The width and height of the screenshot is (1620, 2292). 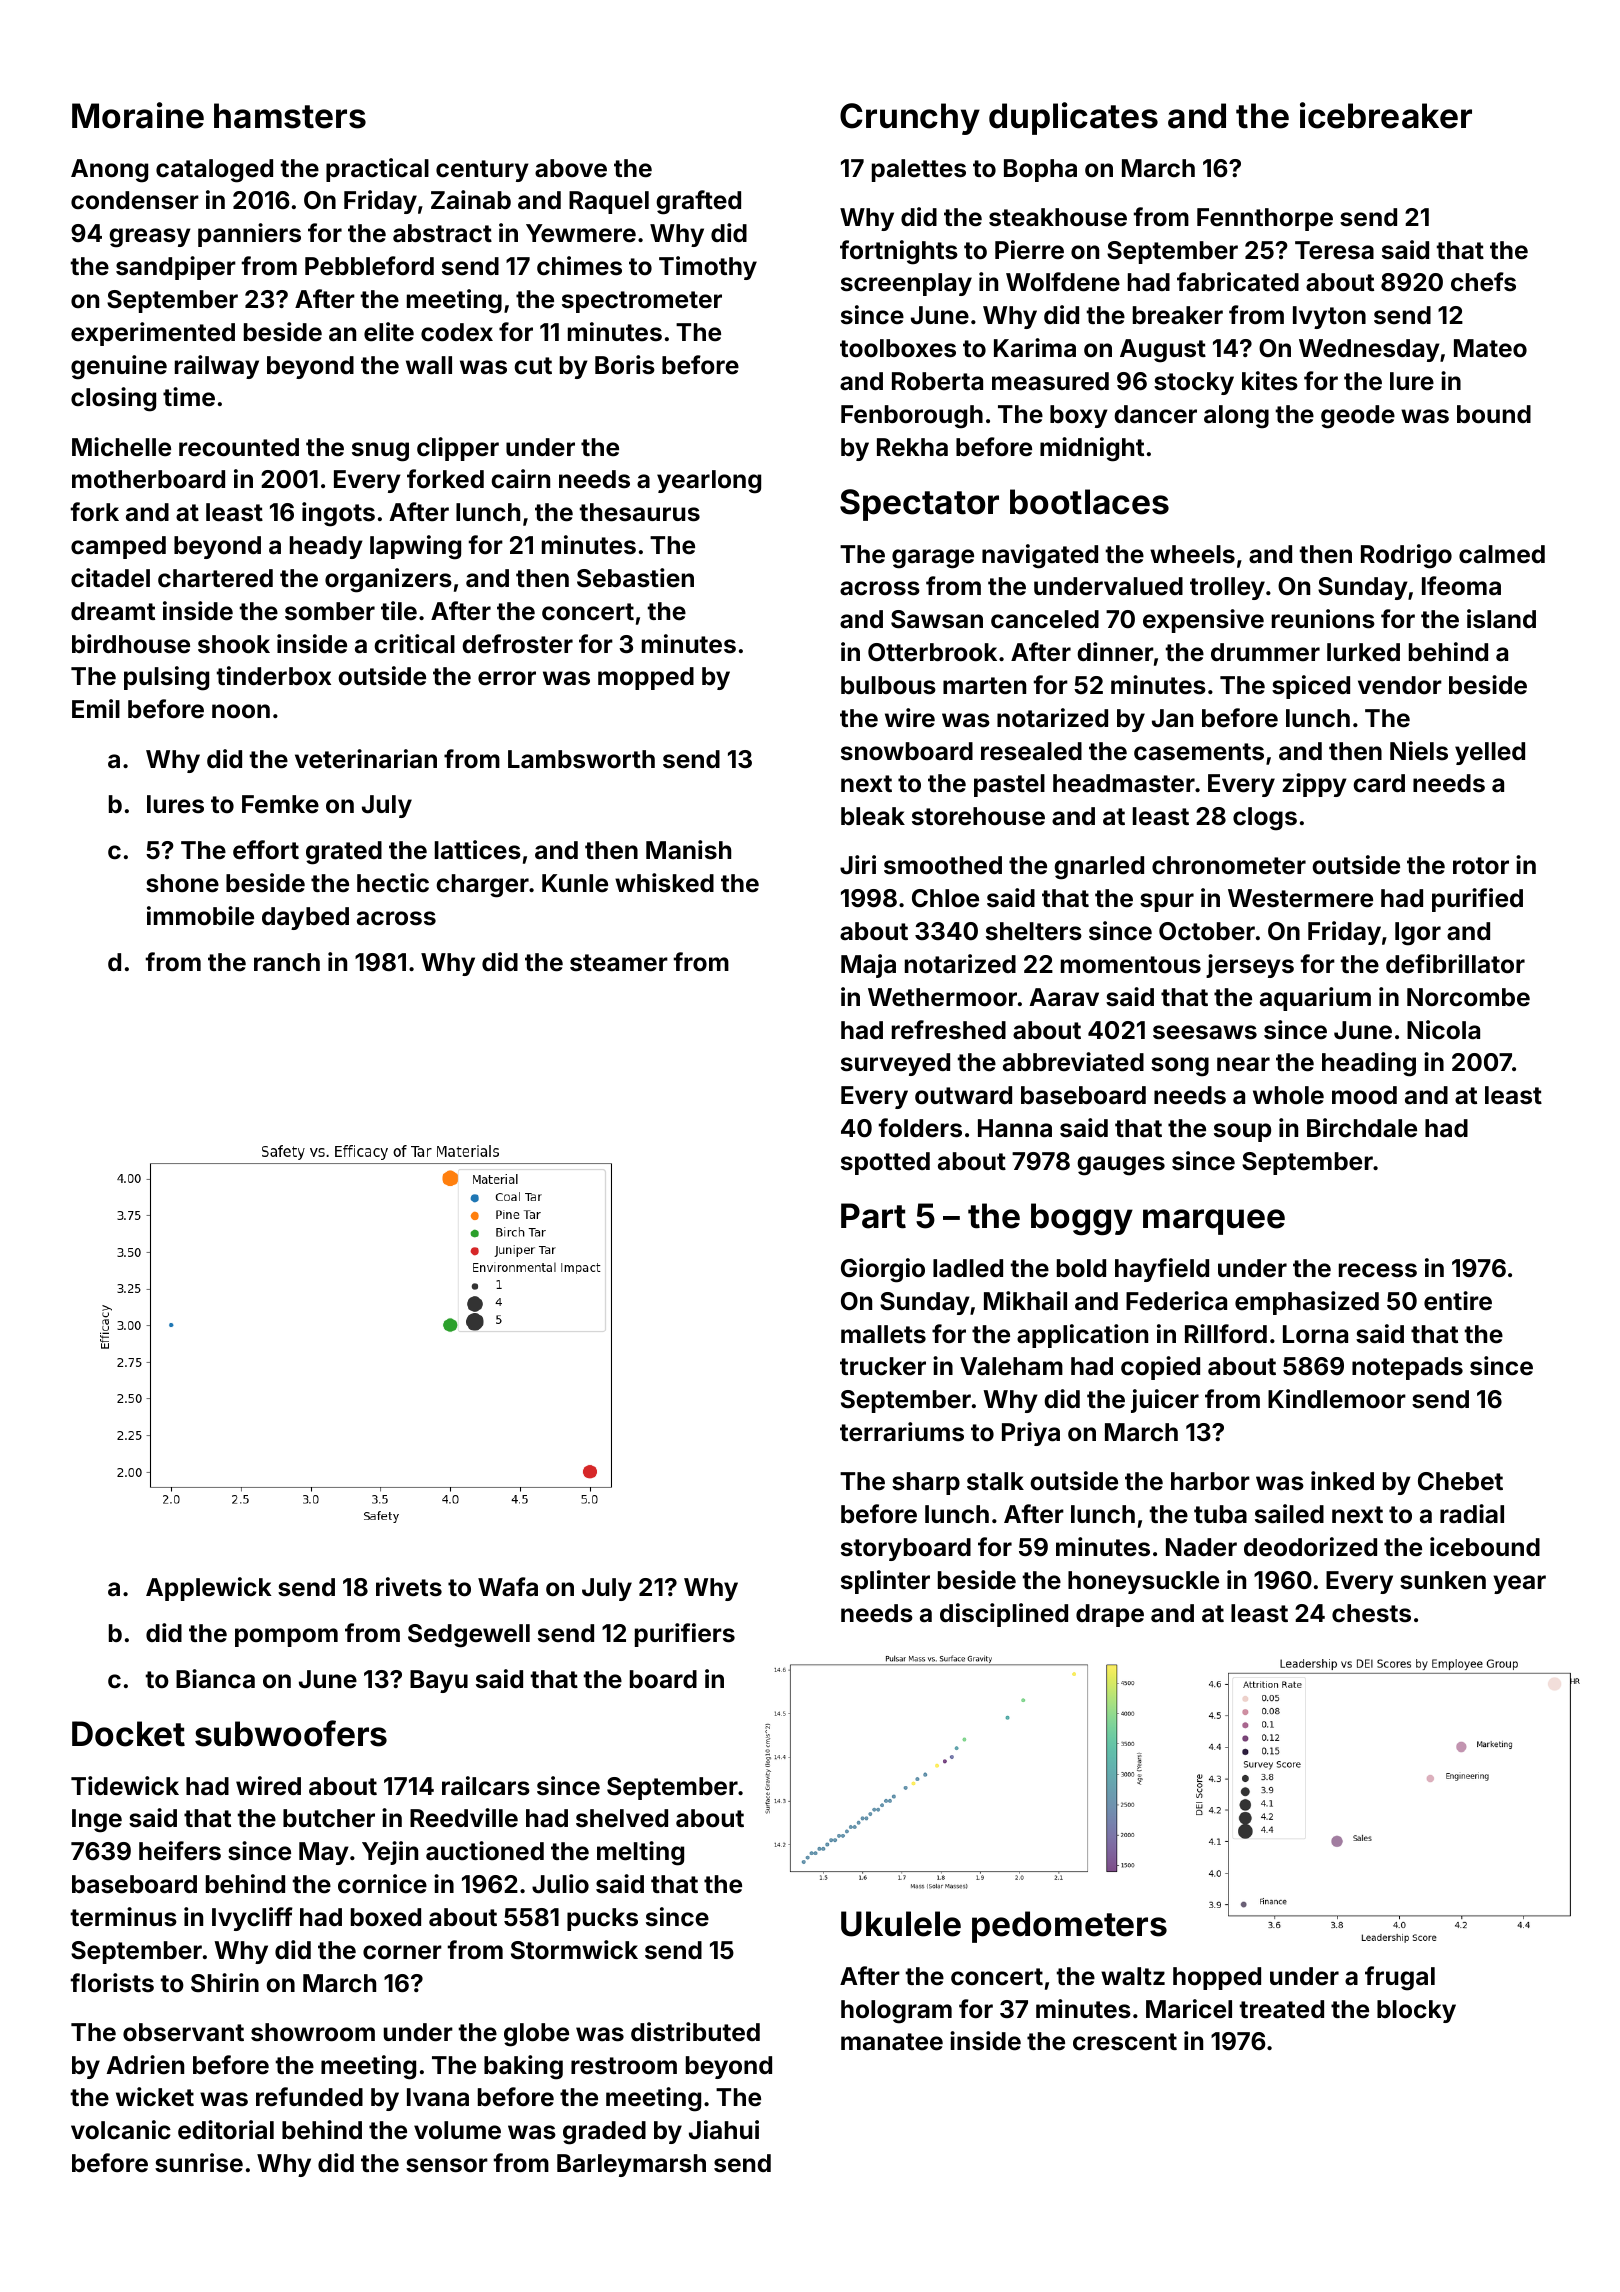 I want to click on railcars, so click(x=486, y=1786).
